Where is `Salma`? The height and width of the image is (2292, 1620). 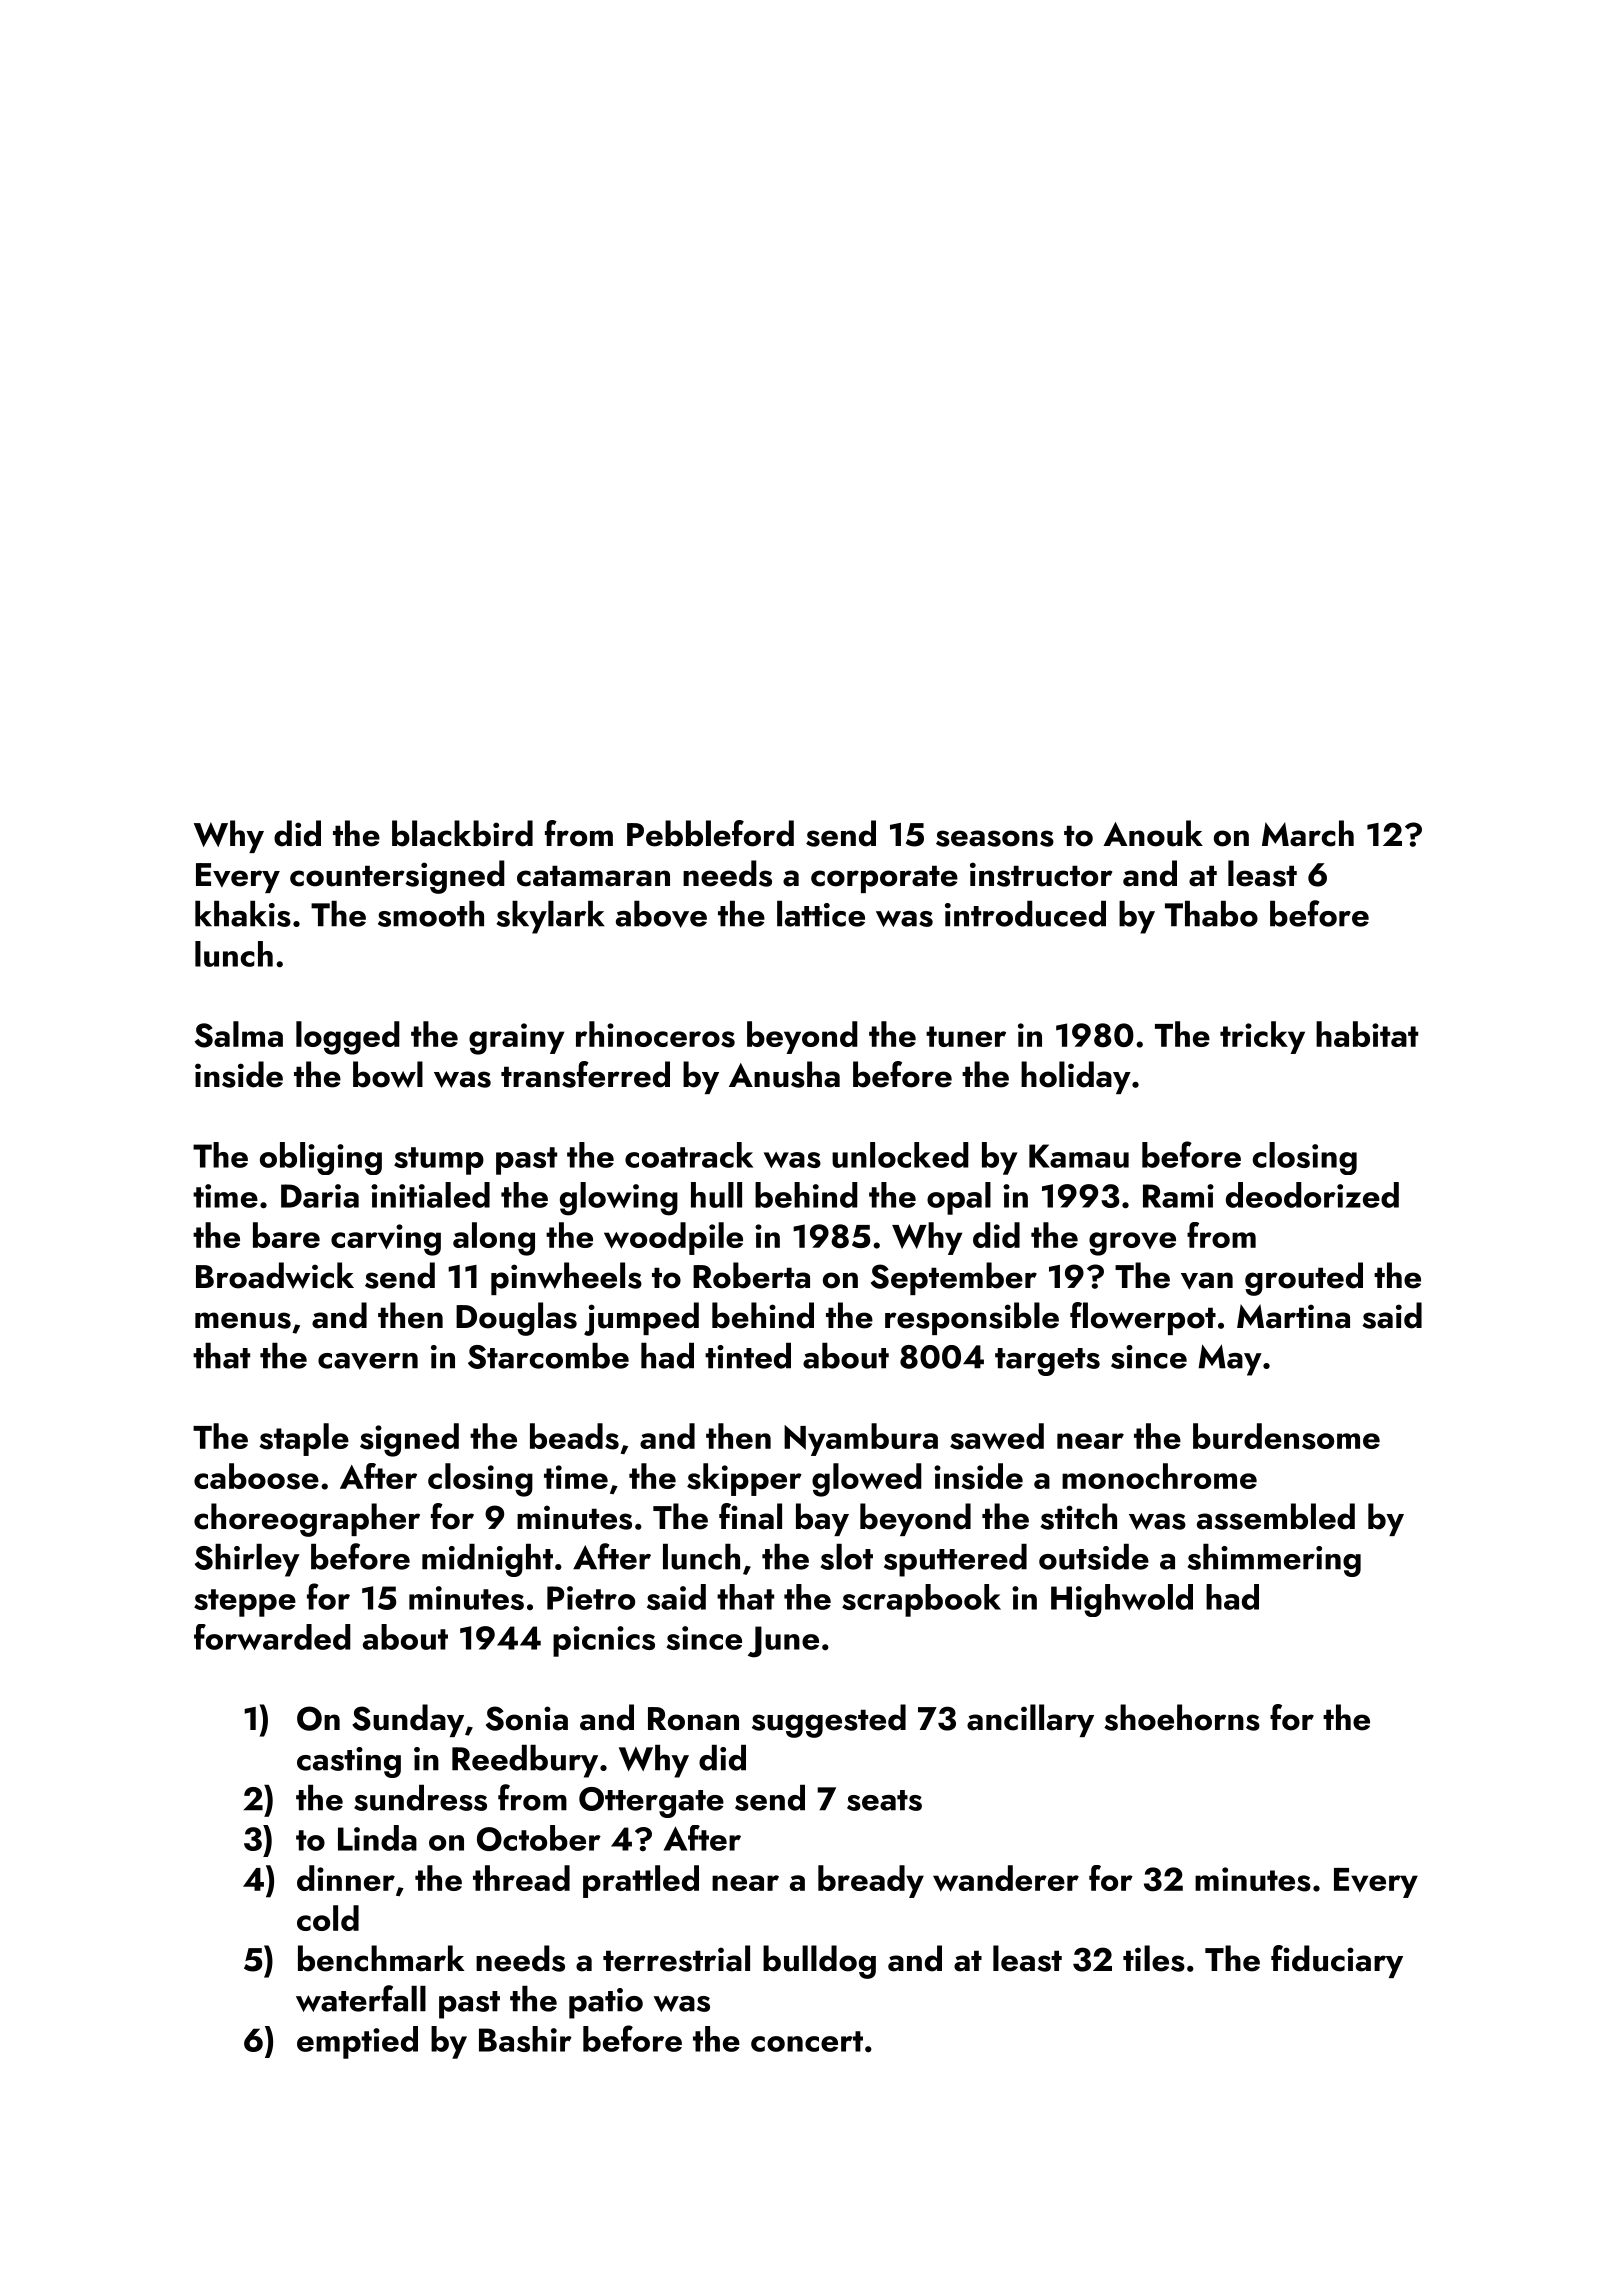
Salma is located at coordinates (239, 1034).
